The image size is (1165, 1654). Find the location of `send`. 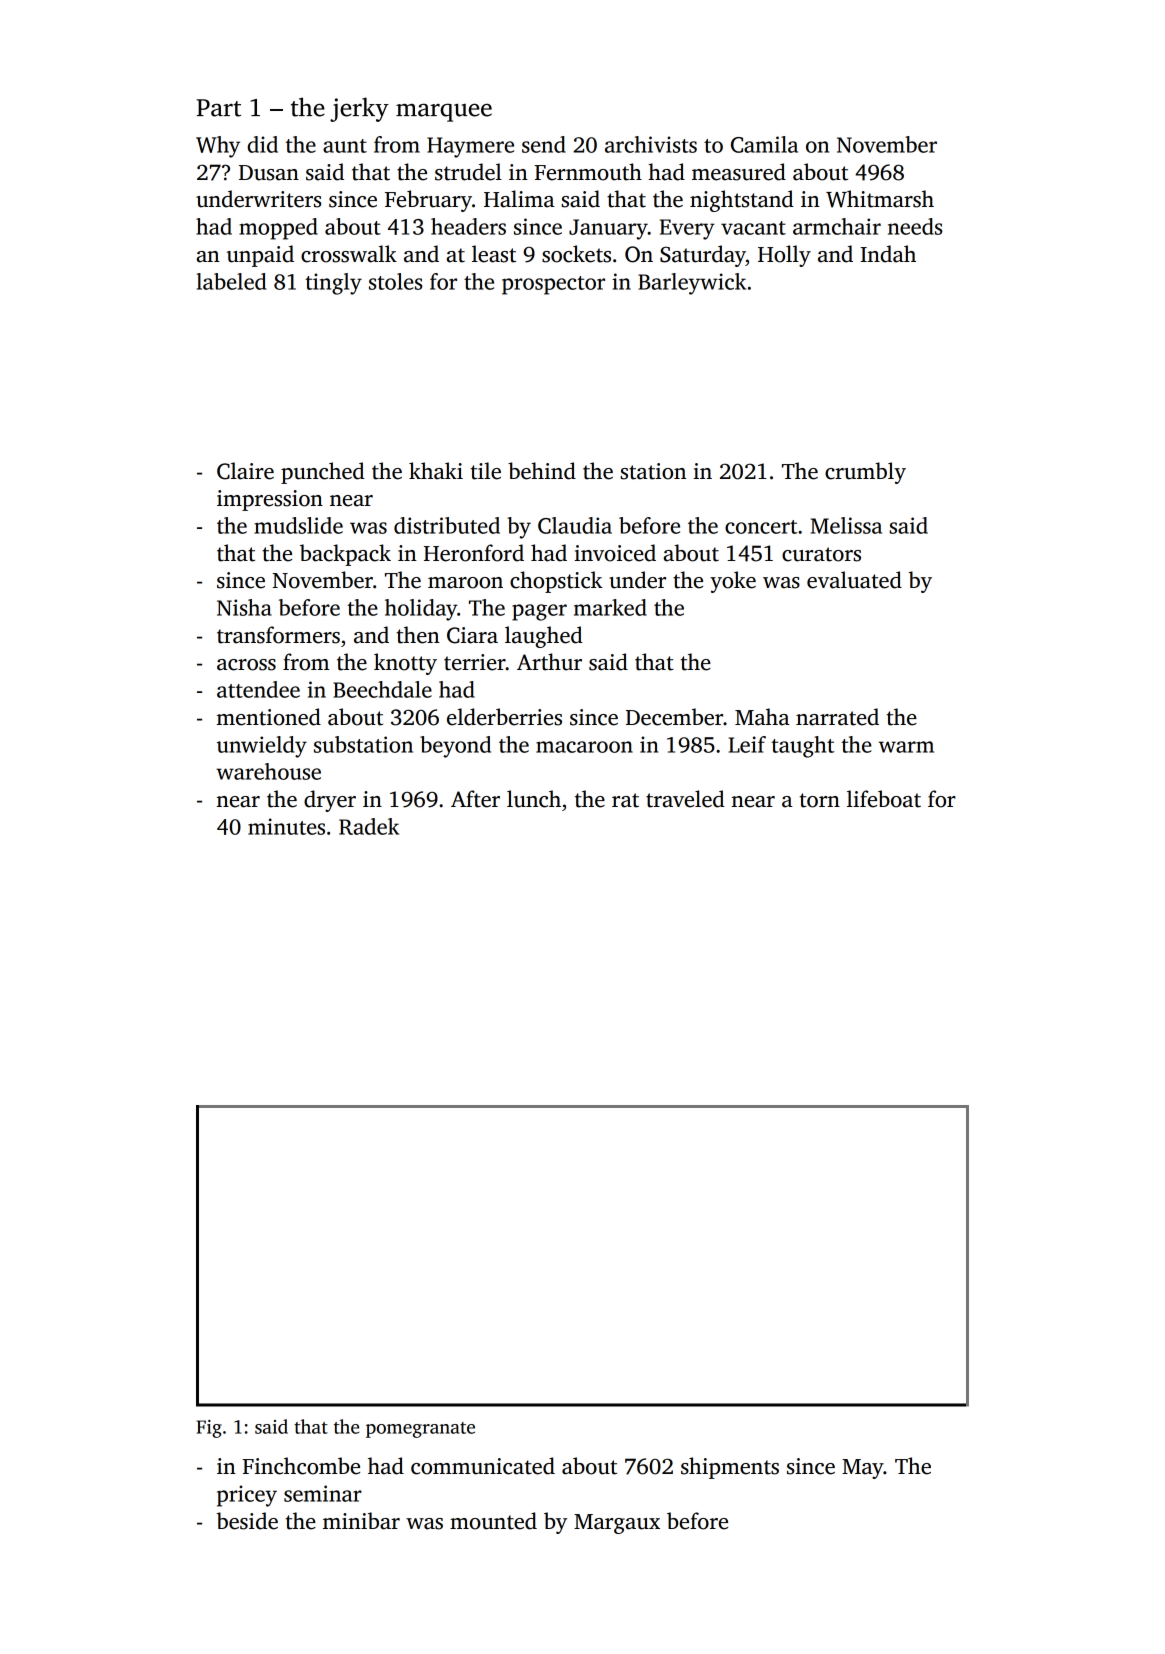

send is located at coordinates (544, 144).
